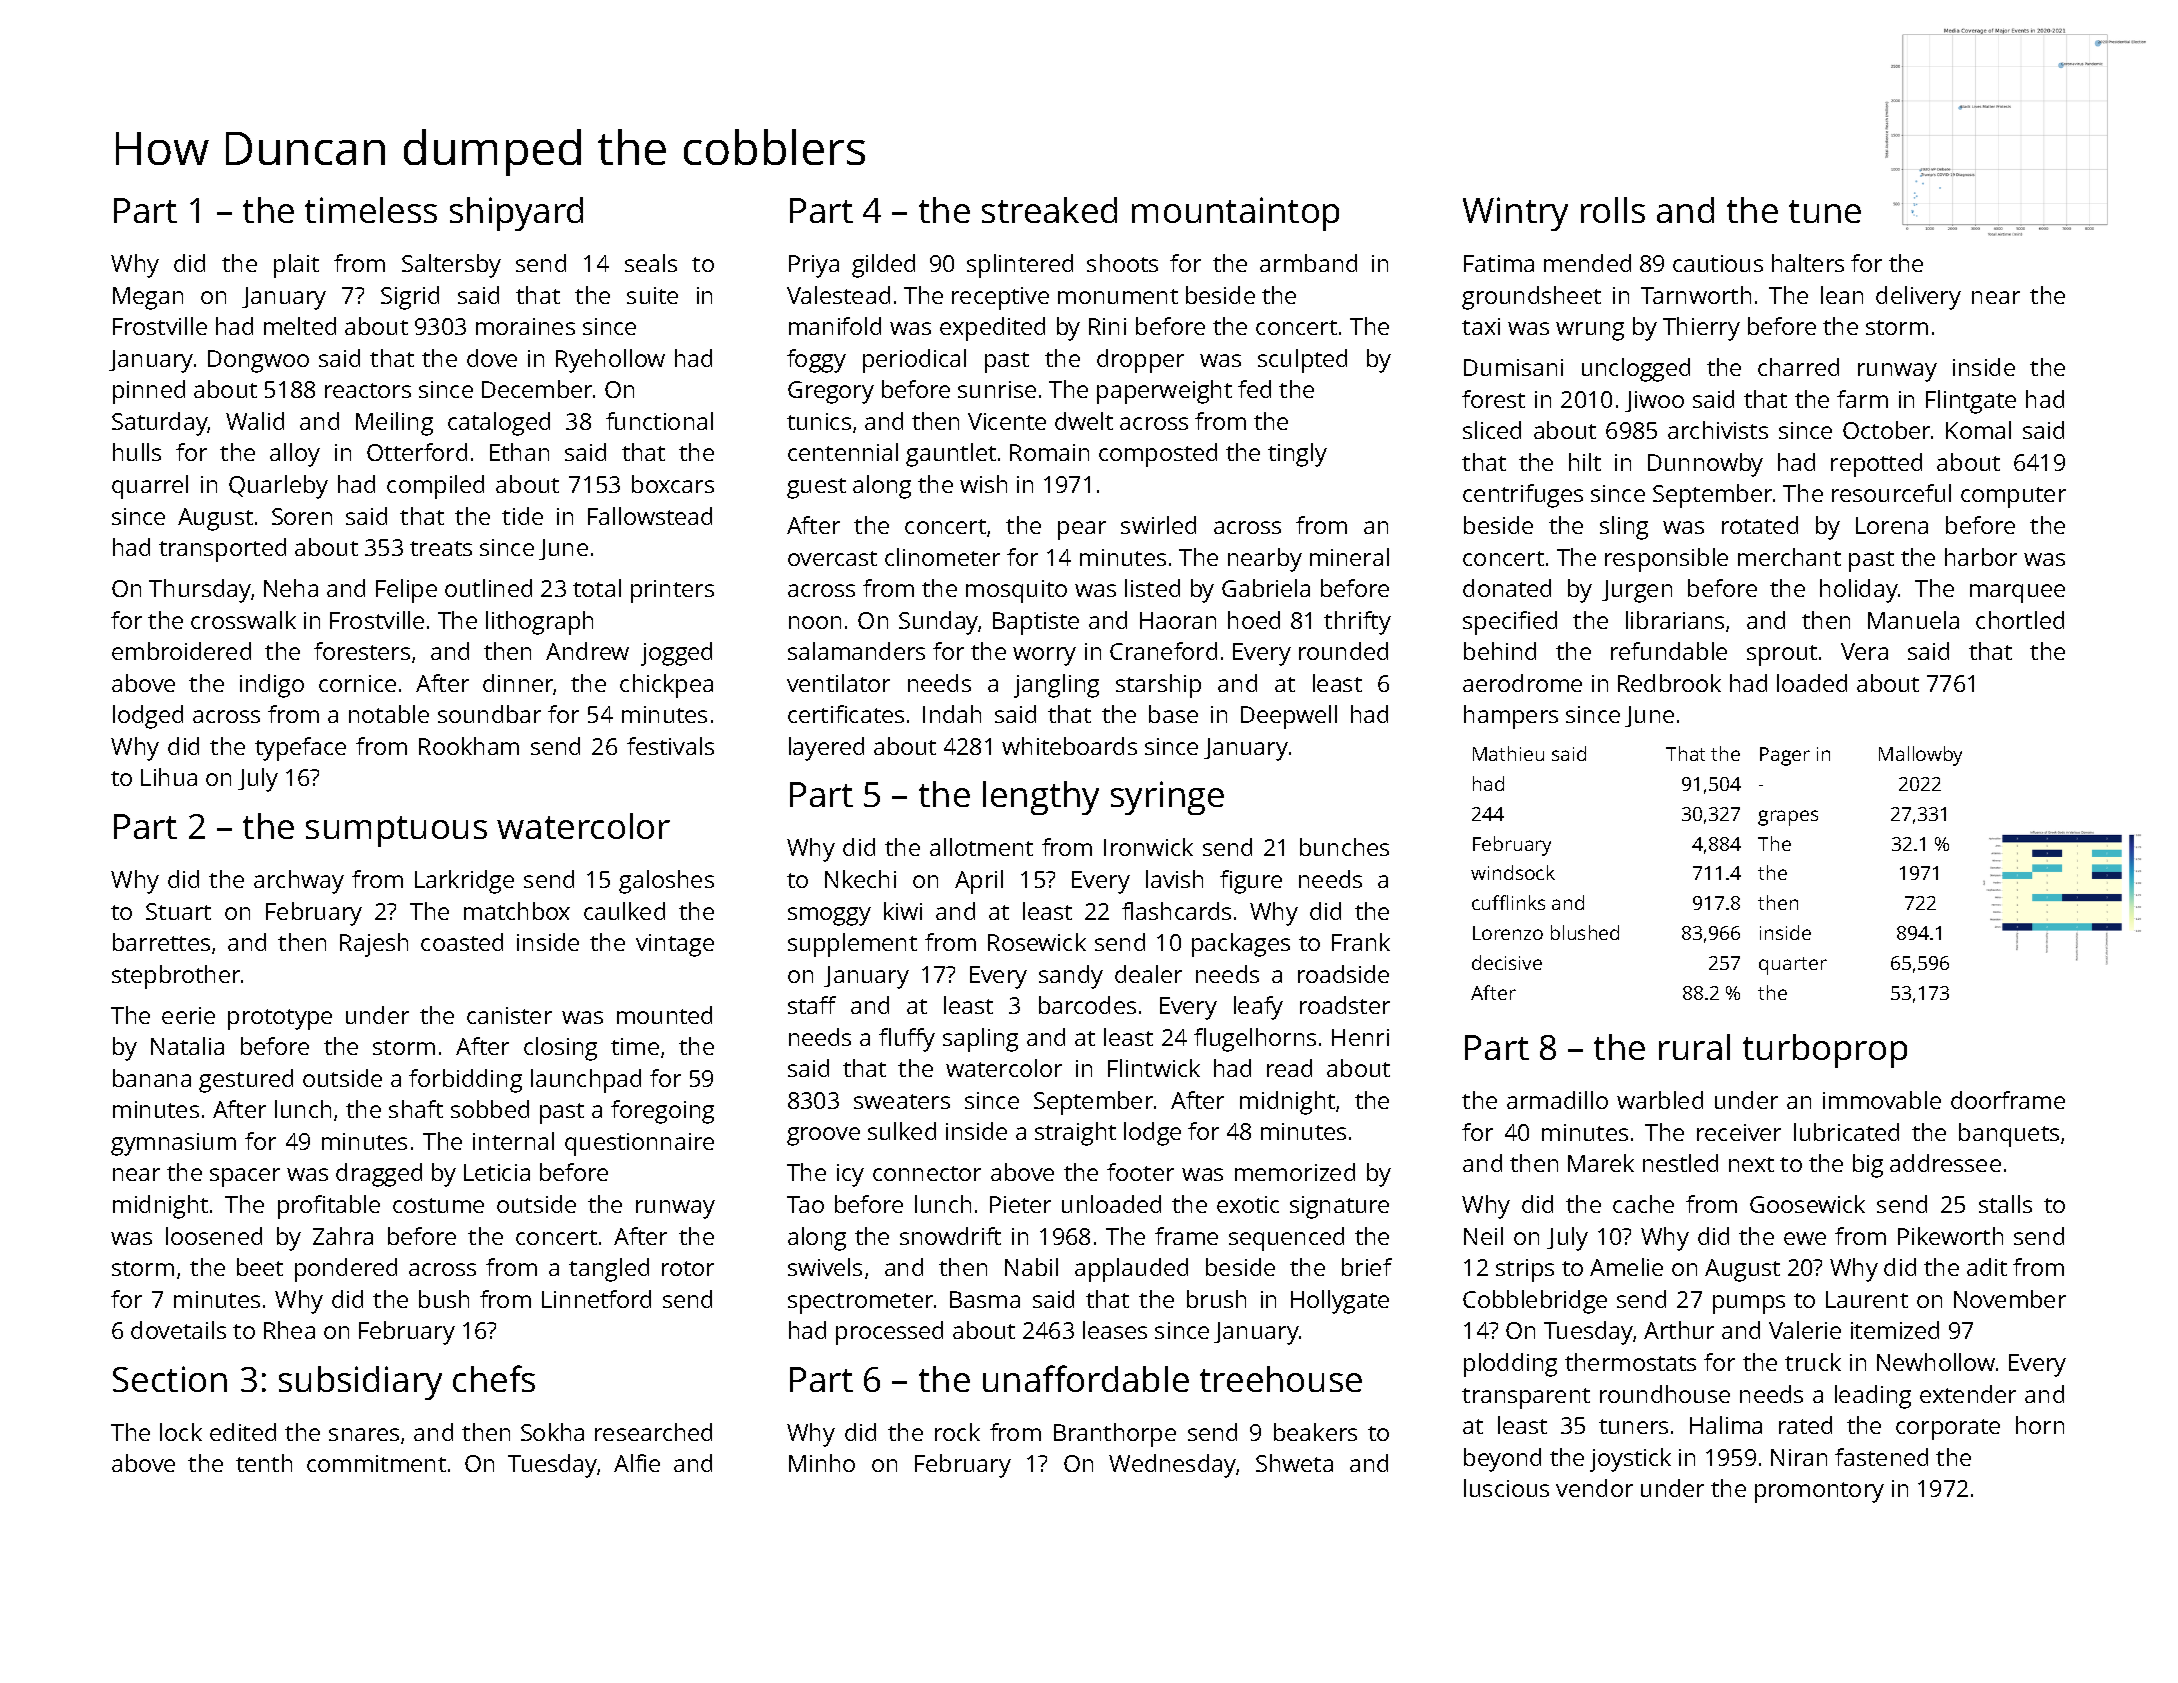  What do you see at coordinates (1587, 263) in the screenshot?
I see `mended` at bounding box center [1587, 263].
